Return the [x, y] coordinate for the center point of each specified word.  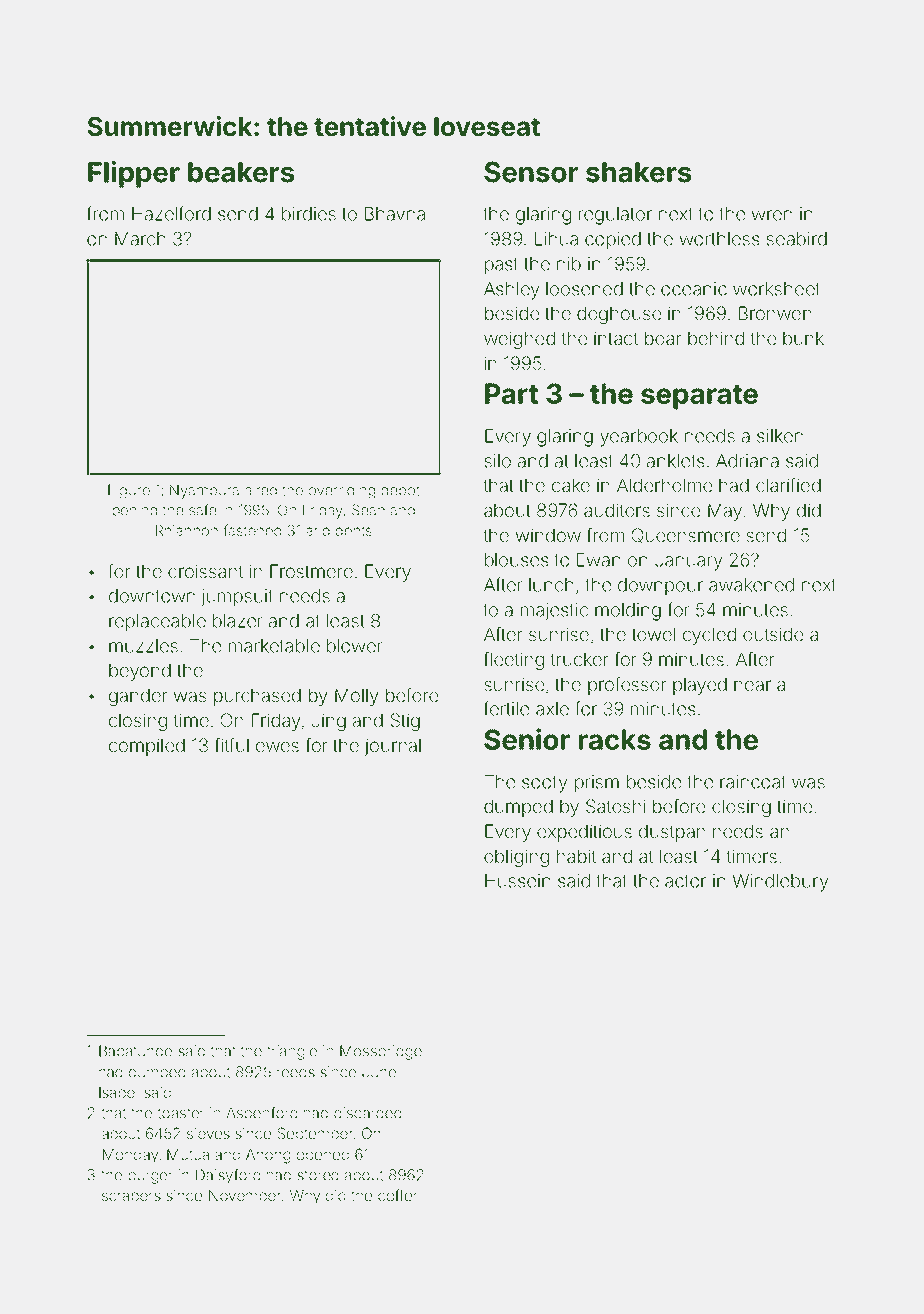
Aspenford [261, 1114]
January [689, 562]
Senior [527, 739]
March [140, 239]
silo [497, 461]
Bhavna [395, 214]
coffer [398, 1195]
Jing [329, 722]
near [752, 685]
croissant [205, 571]
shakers [638, 172]
